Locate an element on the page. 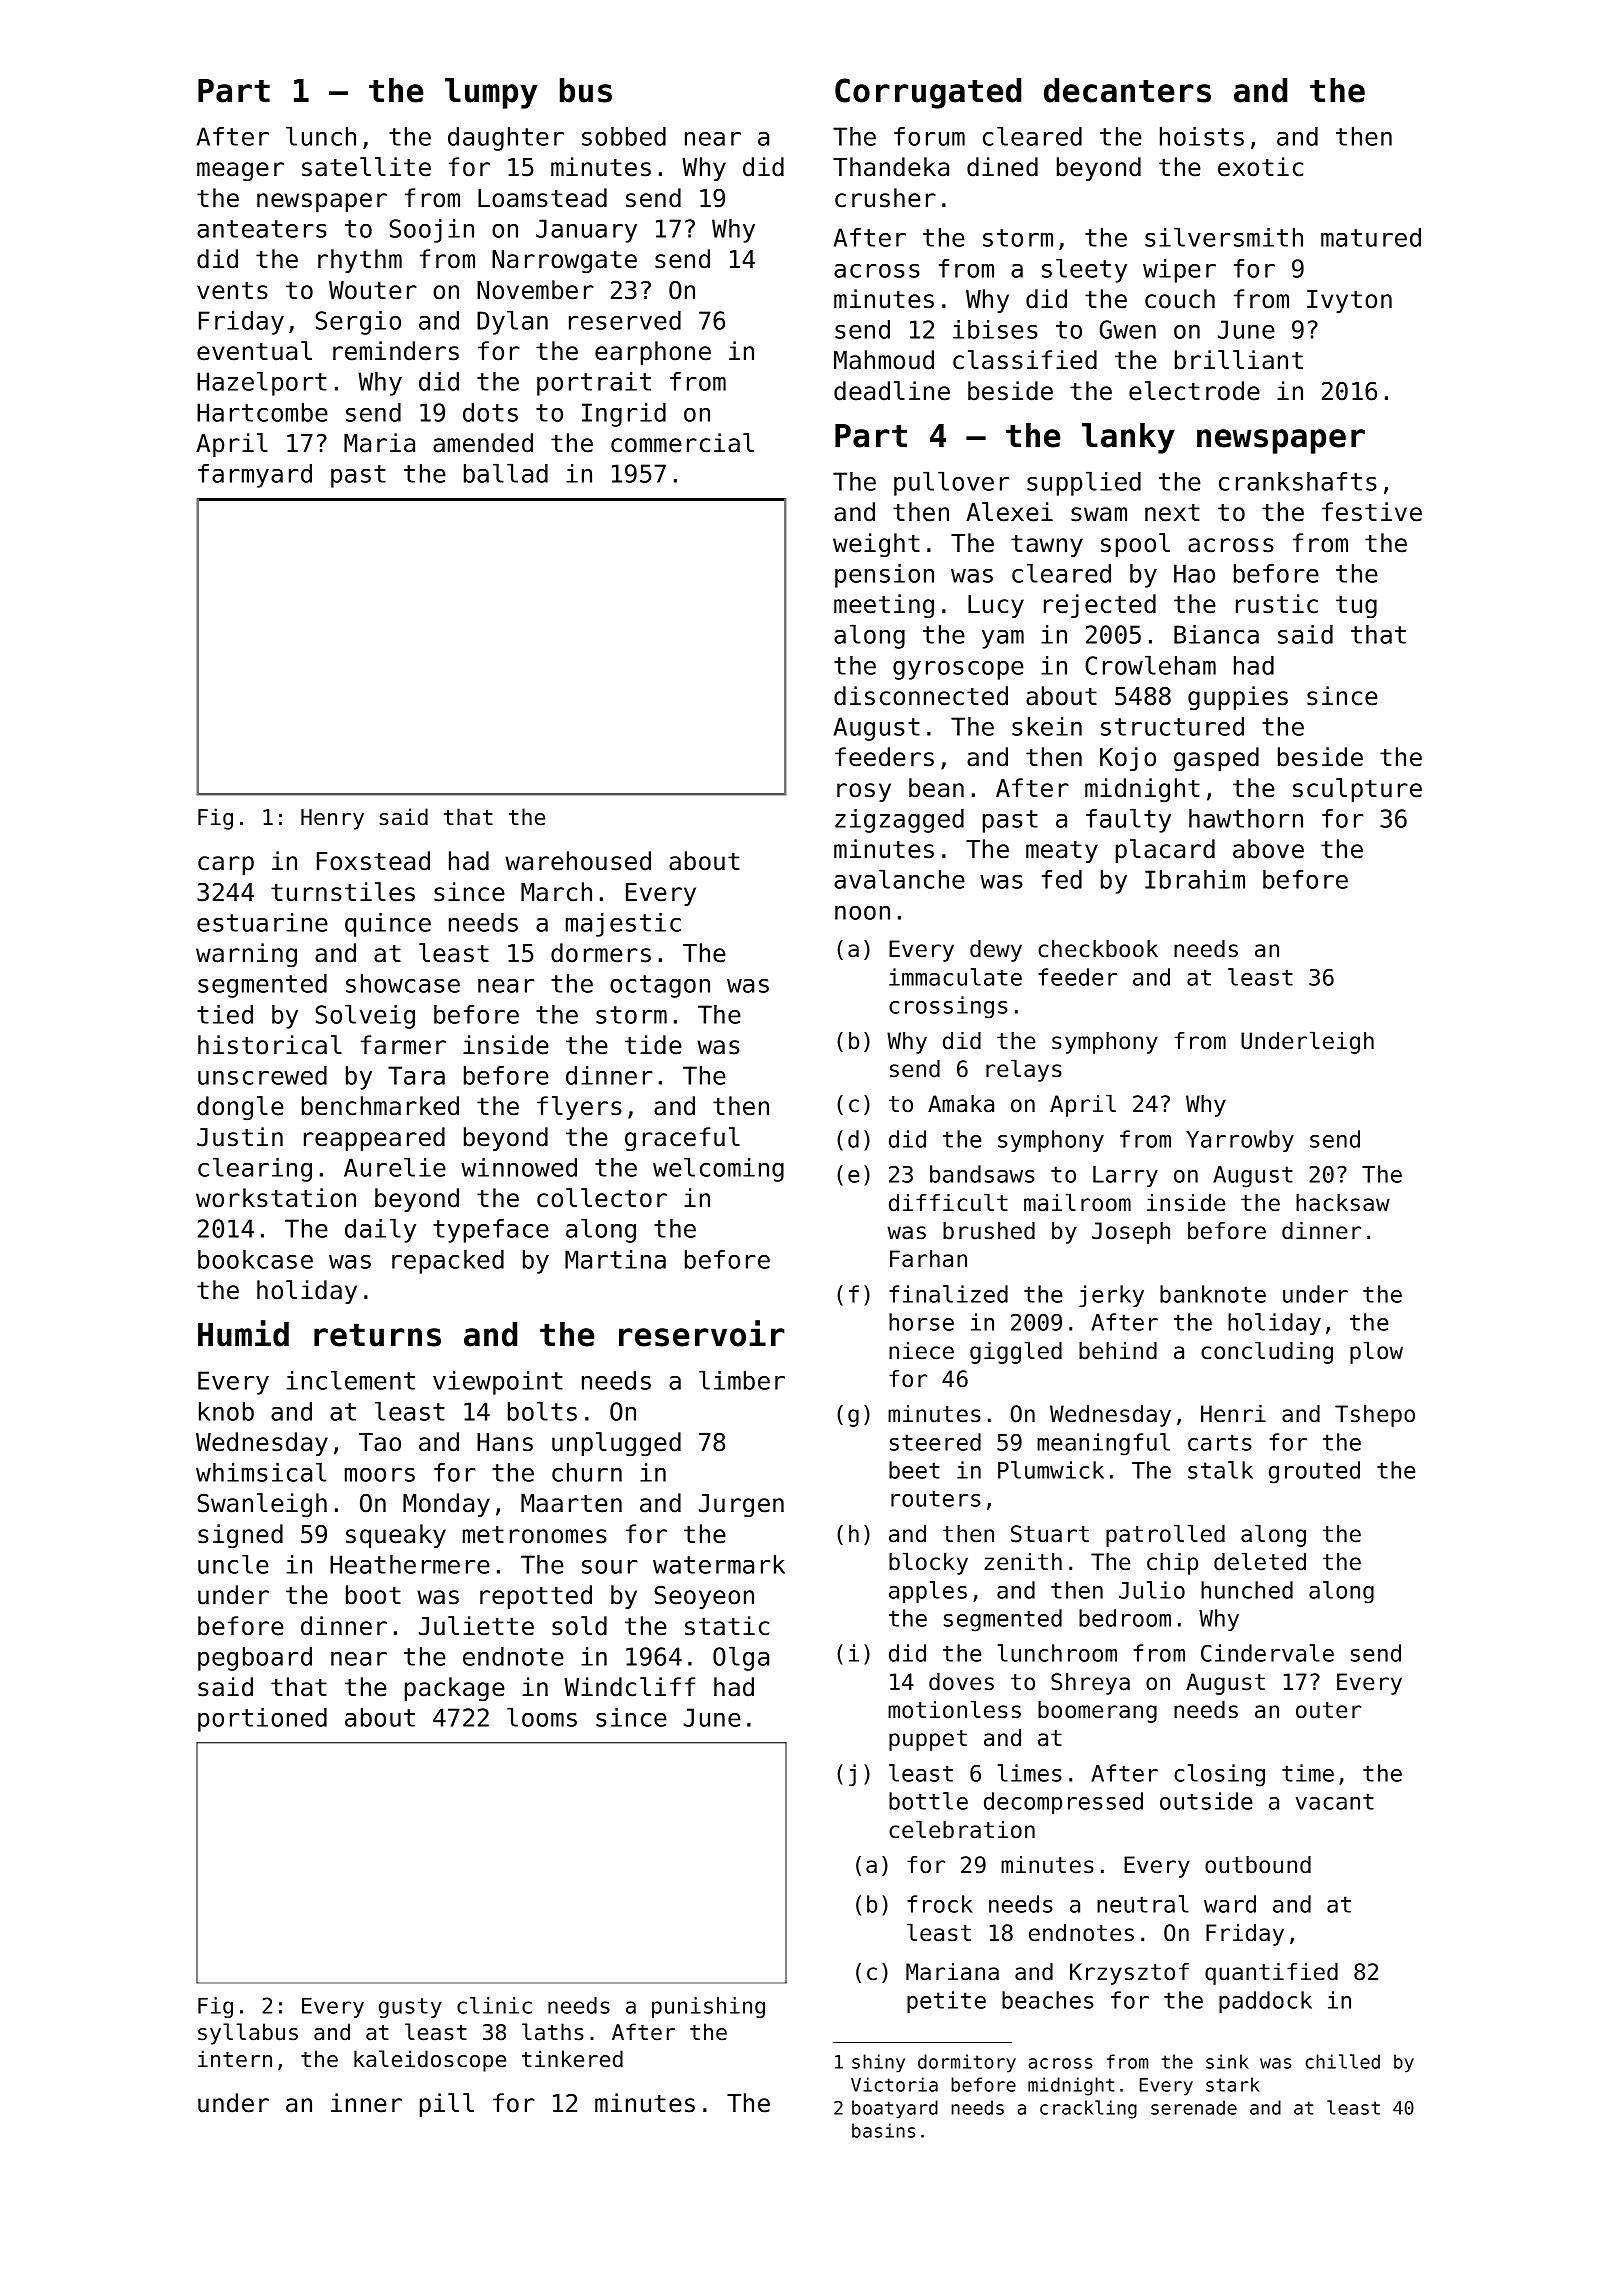 The width and height of the document is (1620, 2292). warehoused is located at coordinates (578, 861).
